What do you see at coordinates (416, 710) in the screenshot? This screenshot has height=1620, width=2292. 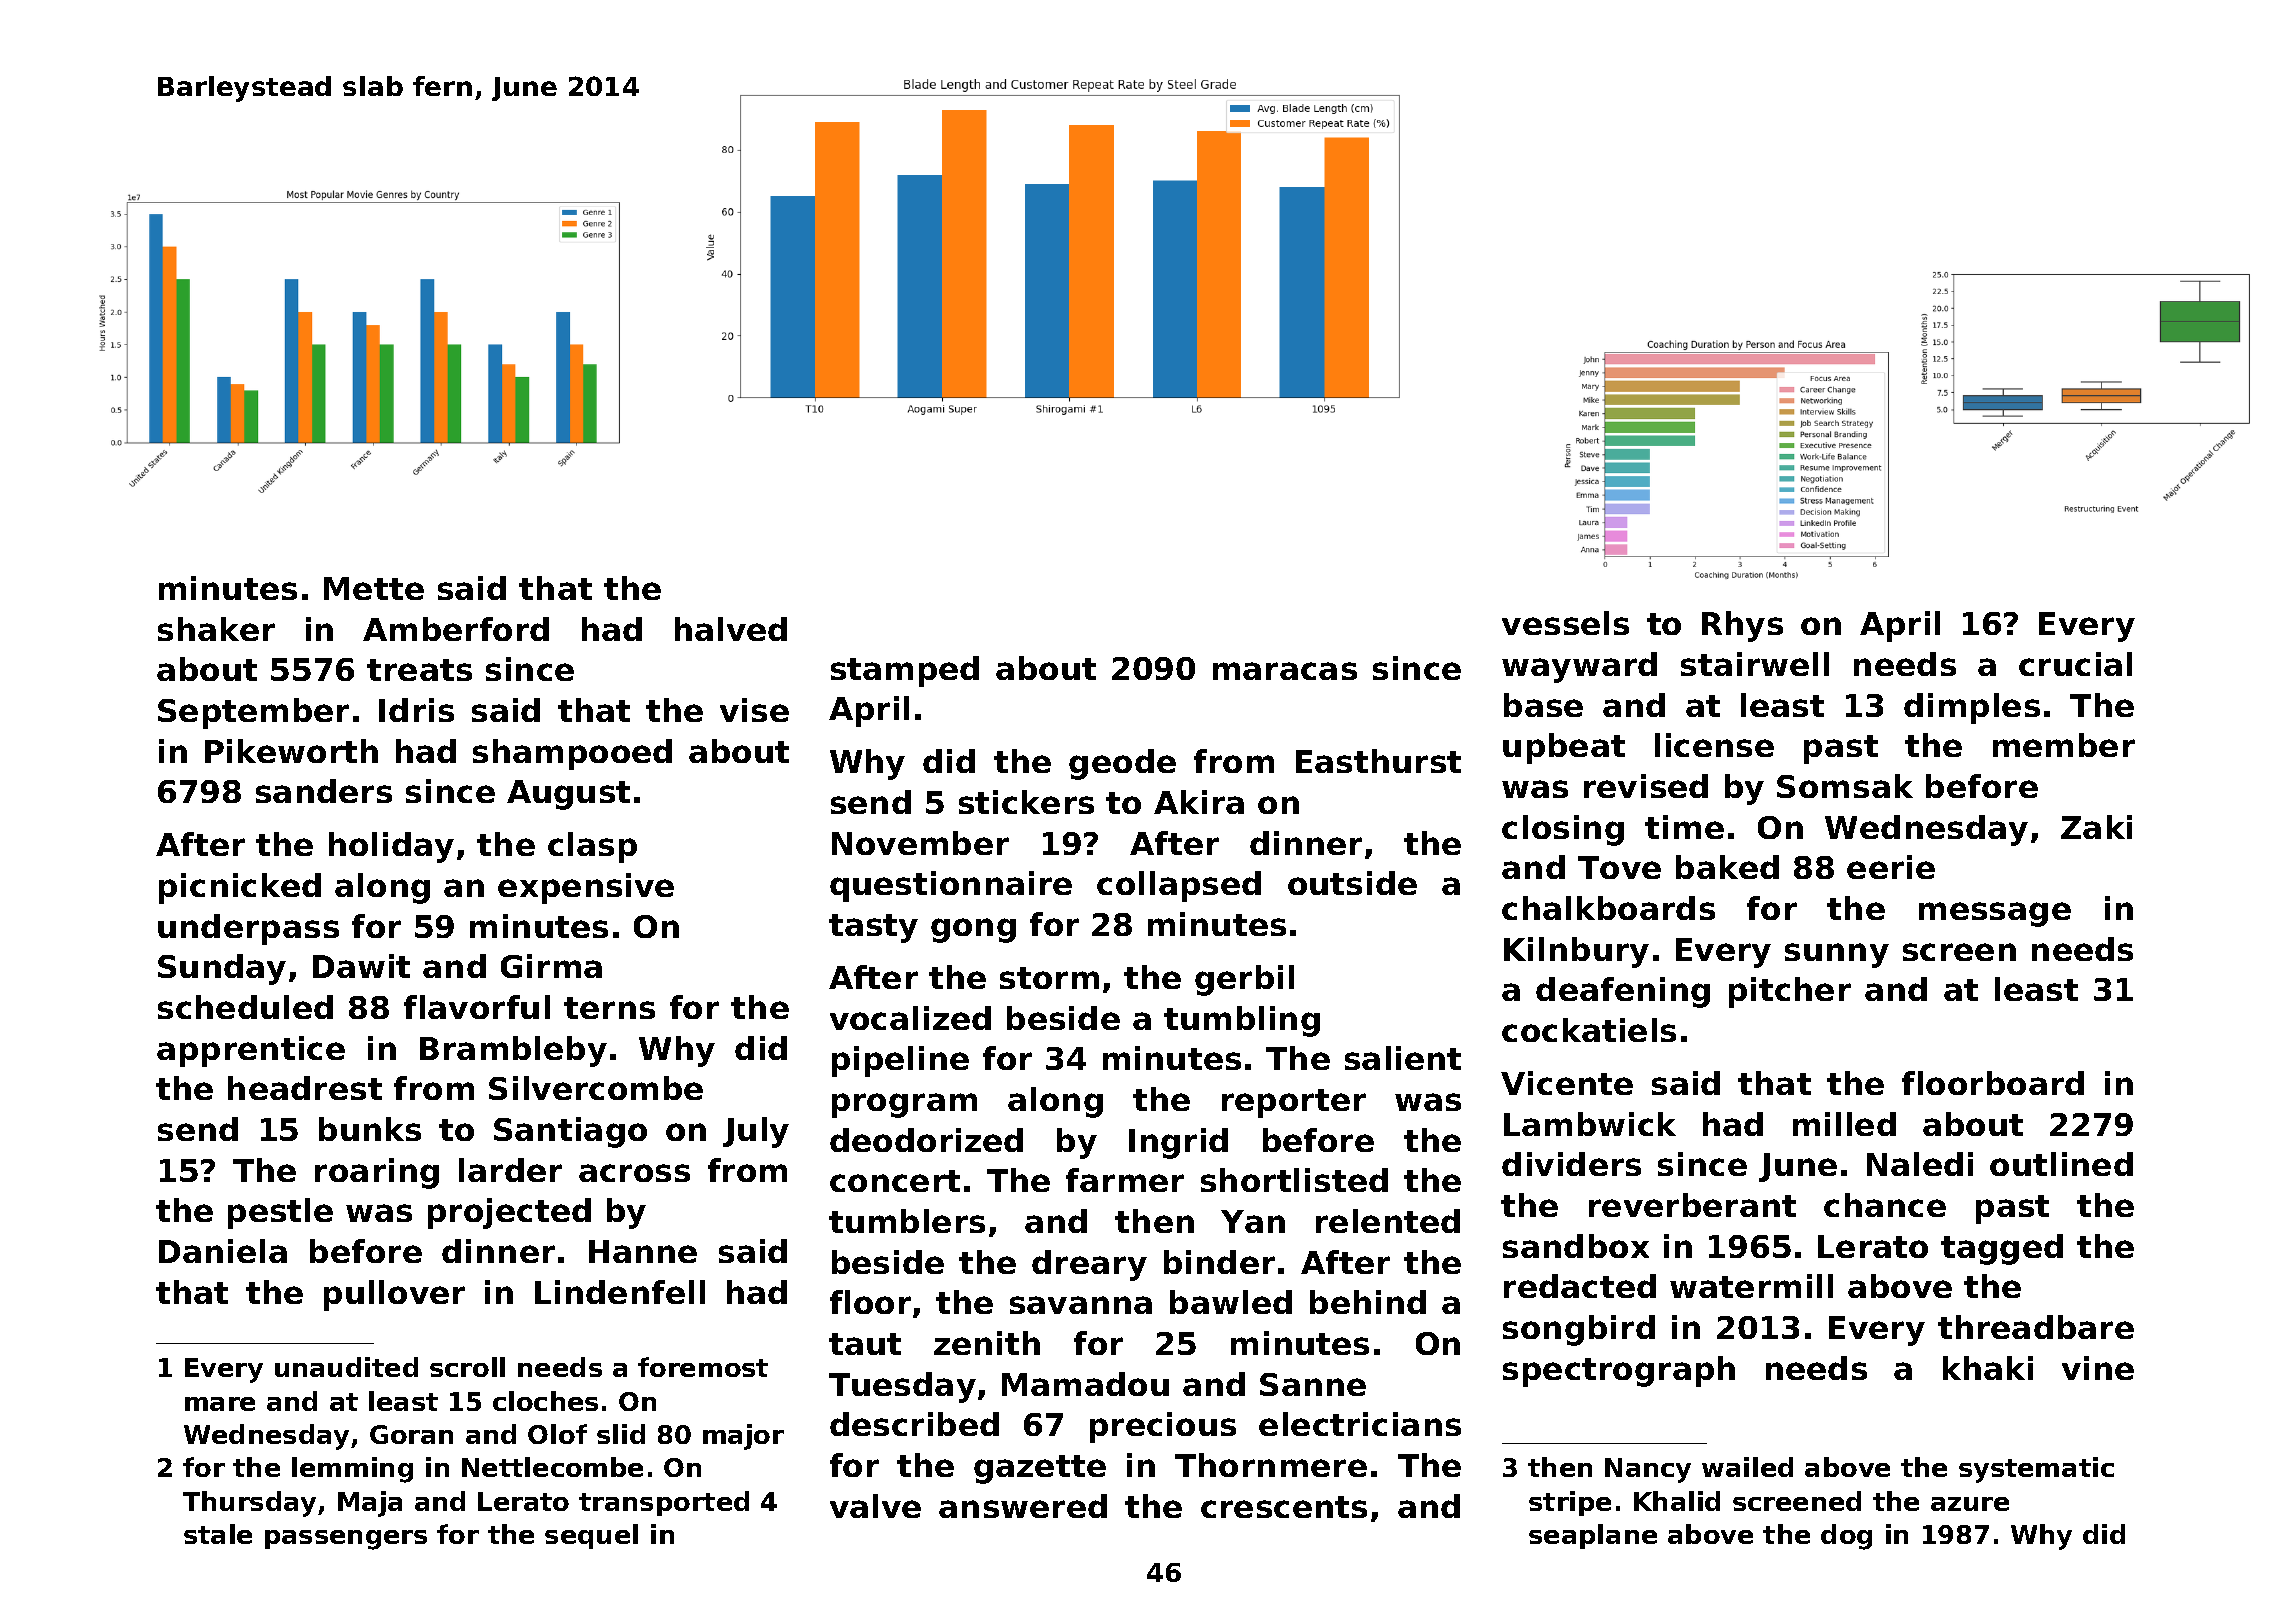 I see `Idris` at bounding box center [416, 710].
